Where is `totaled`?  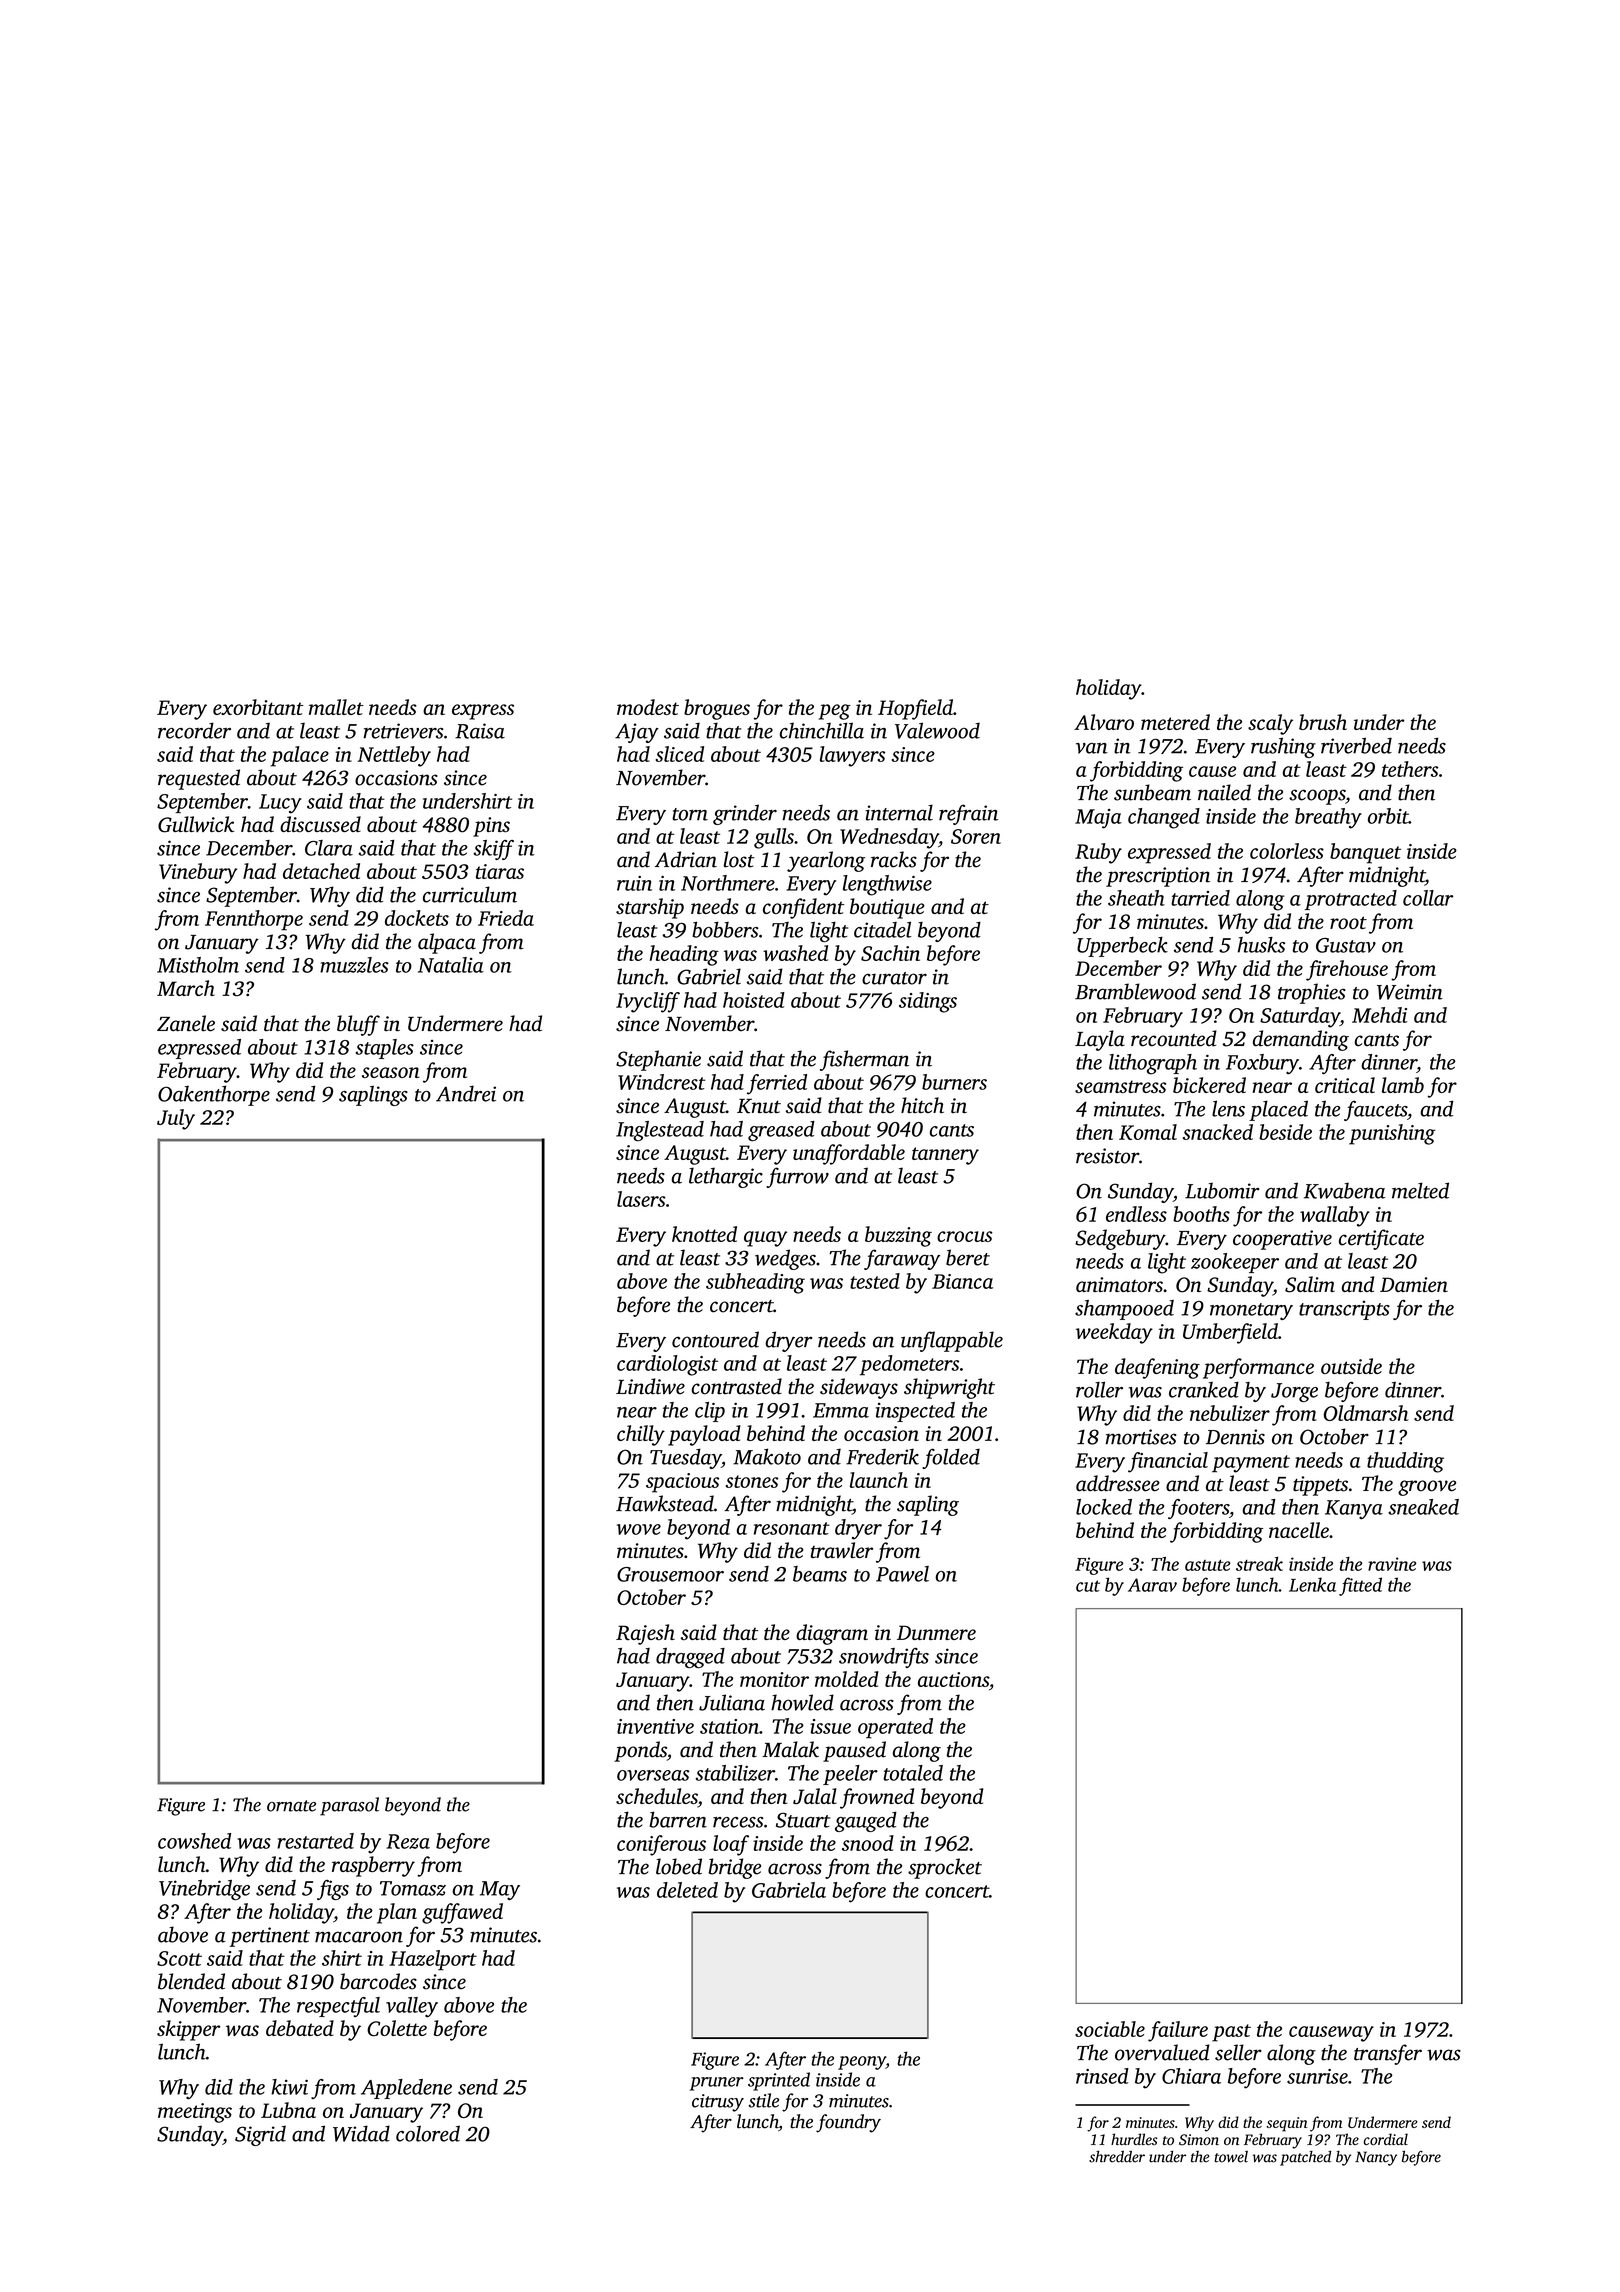 totaled is located at coordinates (913, 1773).
